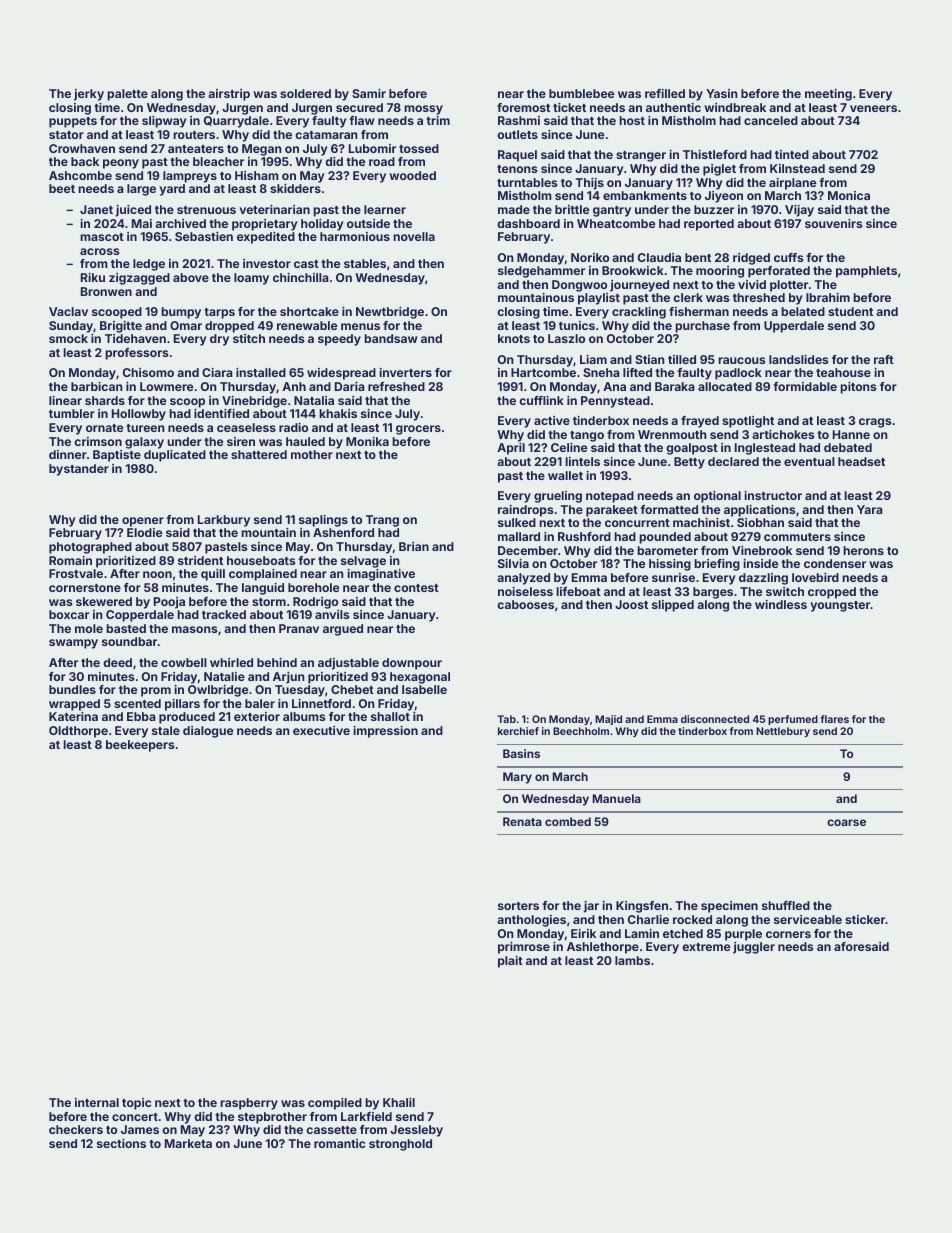 The width and height of the screenshot is (952, 1233). I want to click on veneers, so click(873, 108).
